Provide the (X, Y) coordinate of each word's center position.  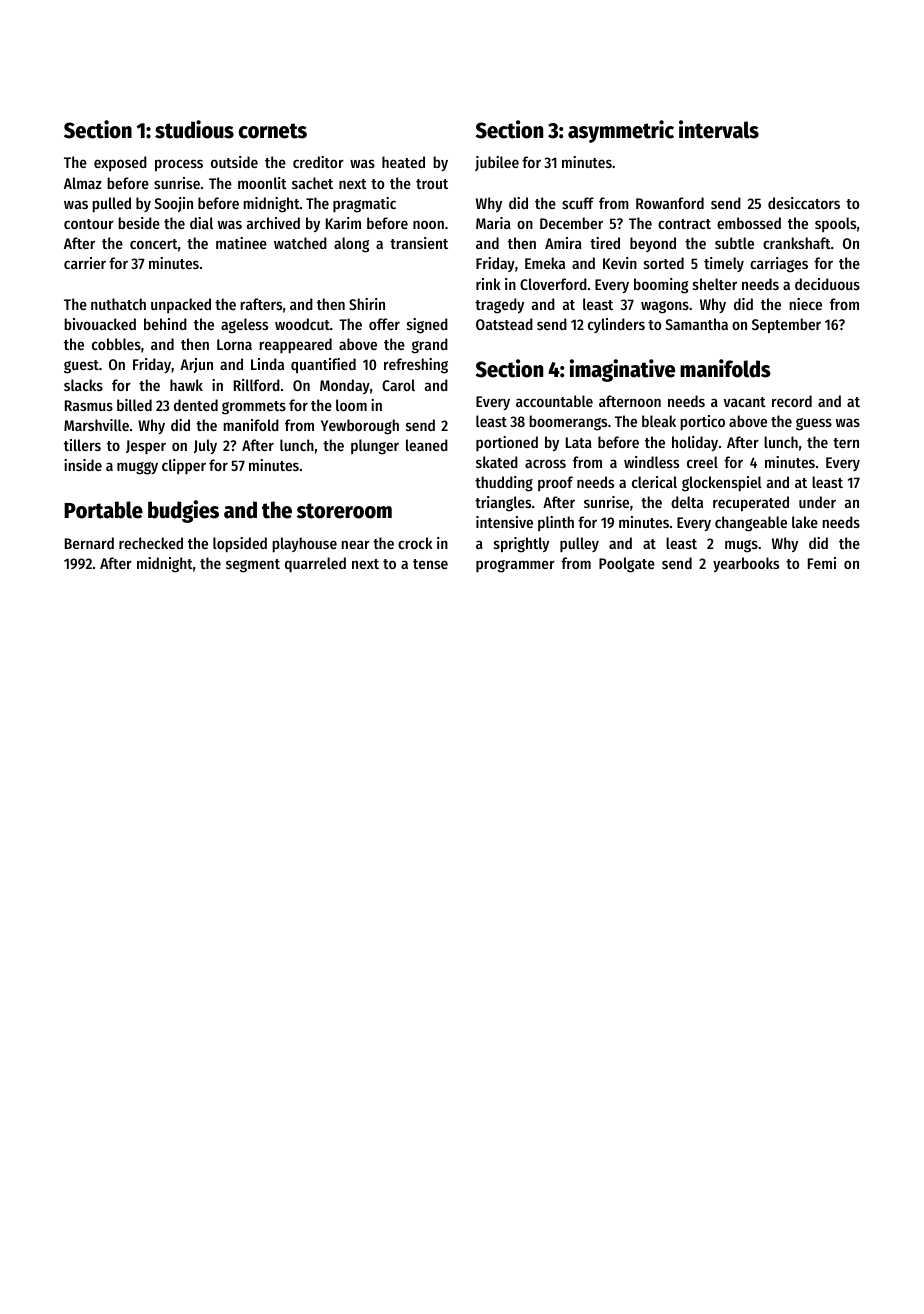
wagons (665, 307)
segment (253, 566)
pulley (579, 544)
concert (154, 244)
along (351, 245)
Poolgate (627, 565)
